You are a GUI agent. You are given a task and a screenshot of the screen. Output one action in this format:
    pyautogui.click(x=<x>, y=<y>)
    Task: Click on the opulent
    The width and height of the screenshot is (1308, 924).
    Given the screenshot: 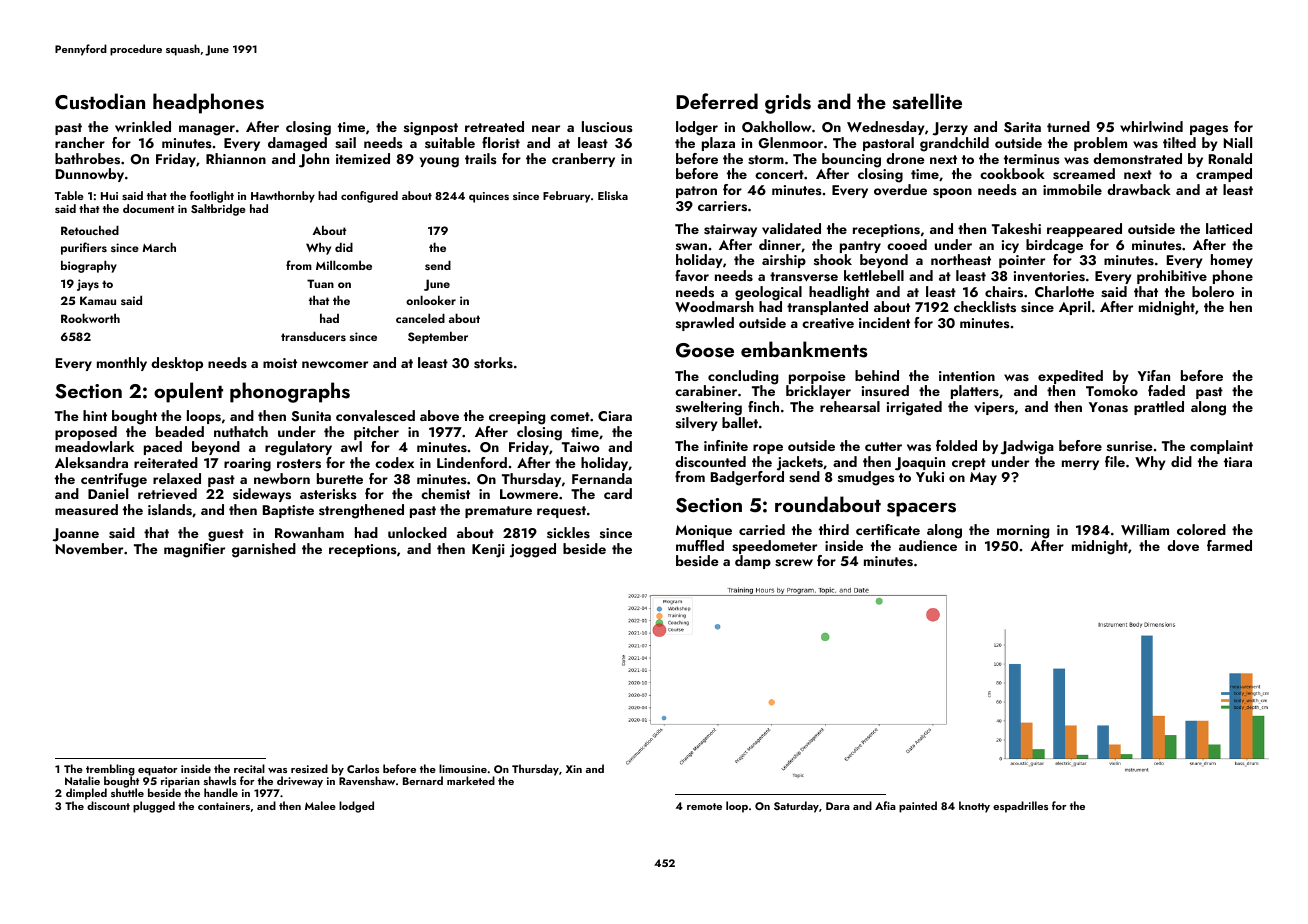 What is the action you would take?
    pyautogui.click(x=188, y=392)
